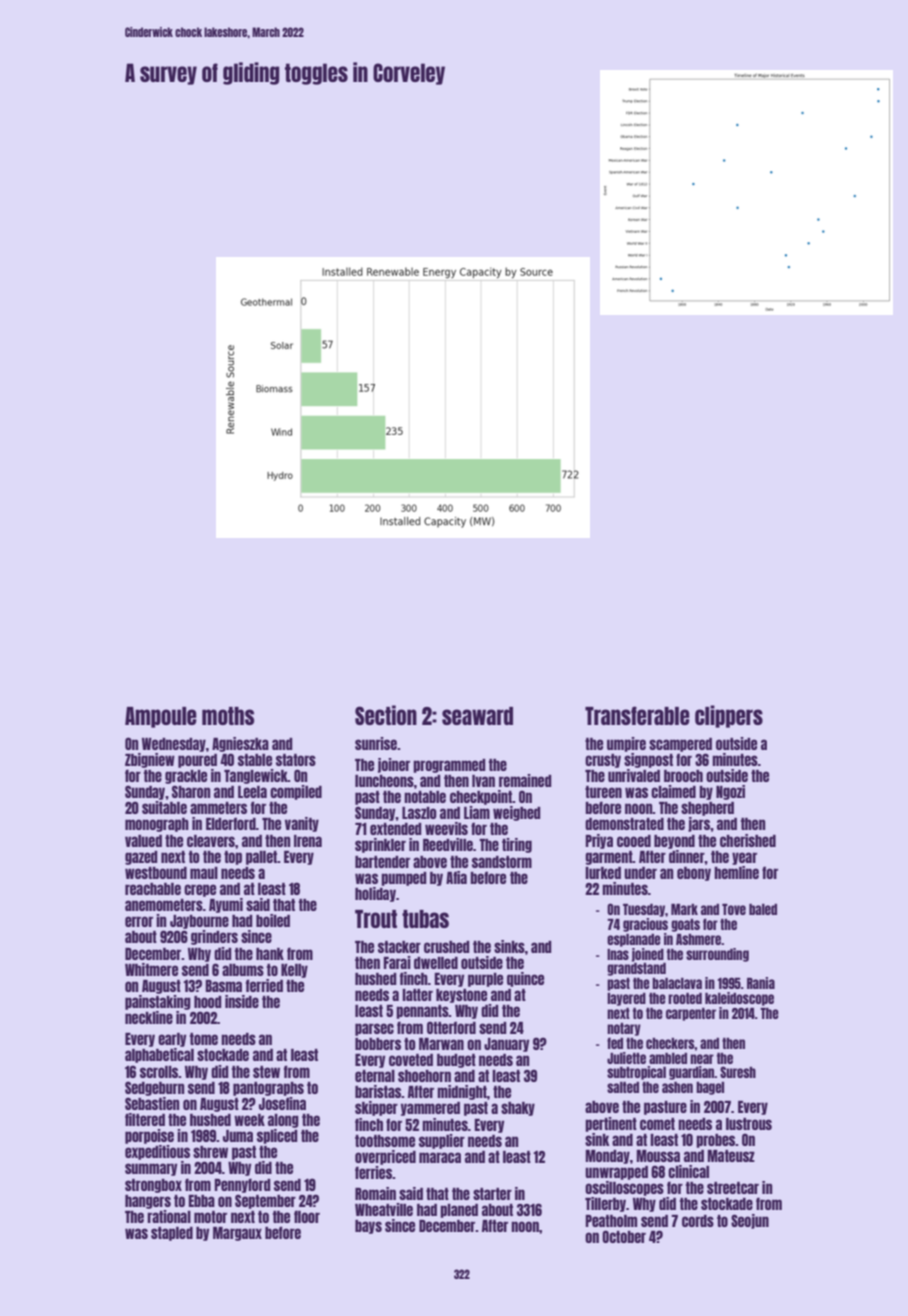 The image size is (908, 1316). Describe the element at coordinates (477, 812) in the document. I see `Liam` at that location.
